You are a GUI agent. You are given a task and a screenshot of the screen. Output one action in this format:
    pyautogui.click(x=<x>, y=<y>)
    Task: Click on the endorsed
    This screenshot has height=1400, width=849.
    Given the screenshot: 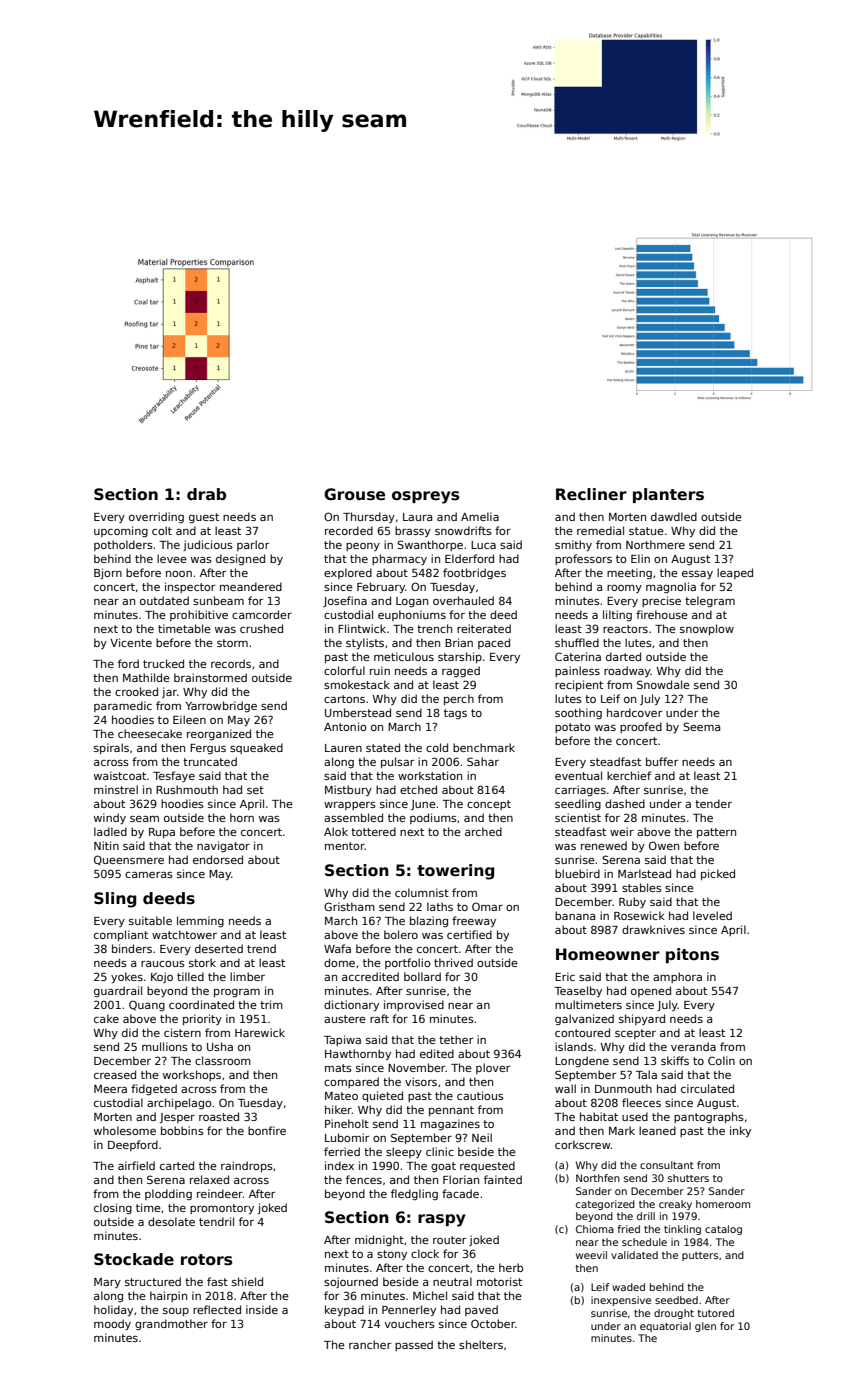 What is the action you would take?
    pyautogui.click(x=218, y=859)
